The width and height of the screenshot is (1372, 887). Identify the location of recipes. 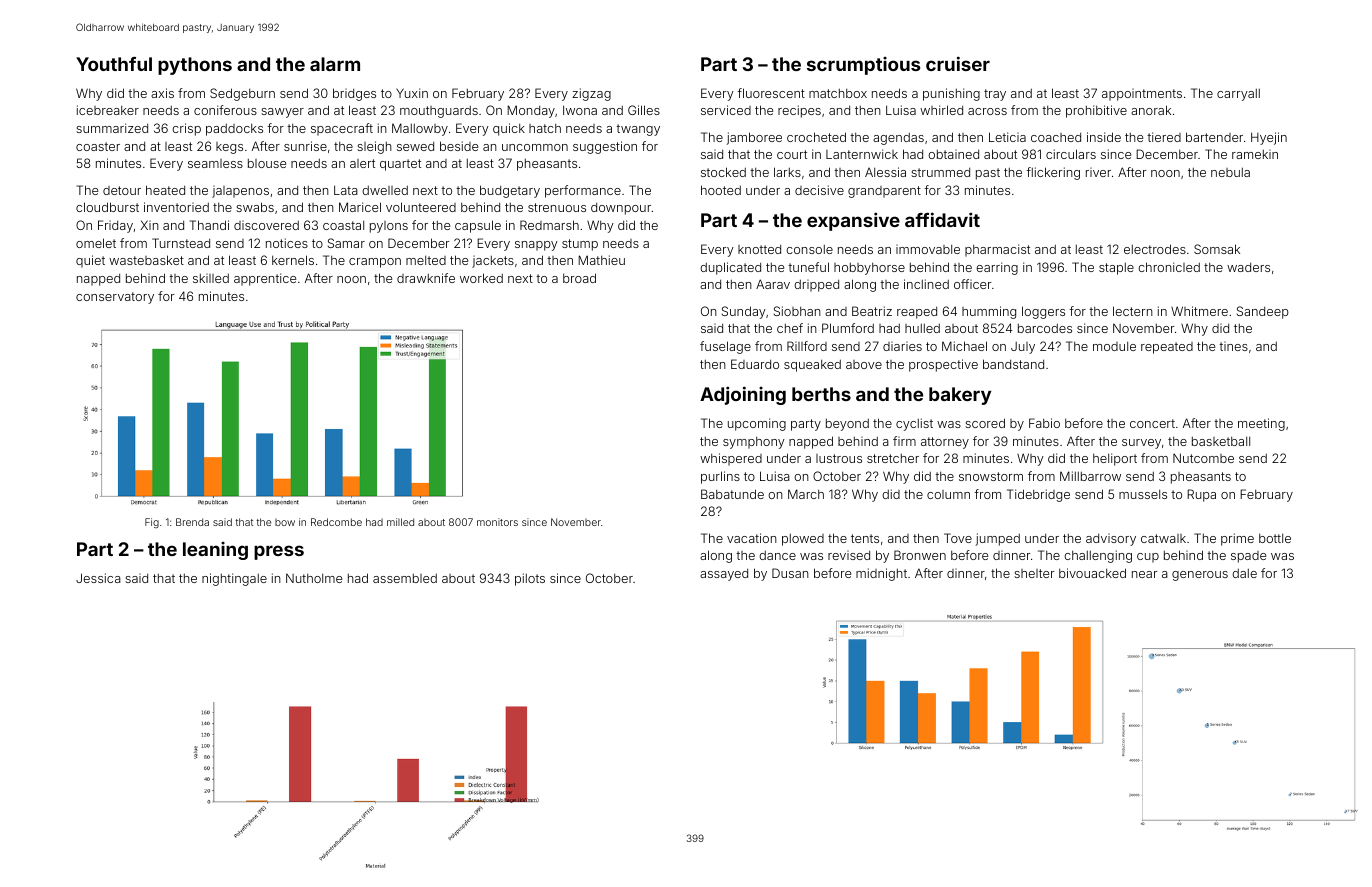
(799, 111).
